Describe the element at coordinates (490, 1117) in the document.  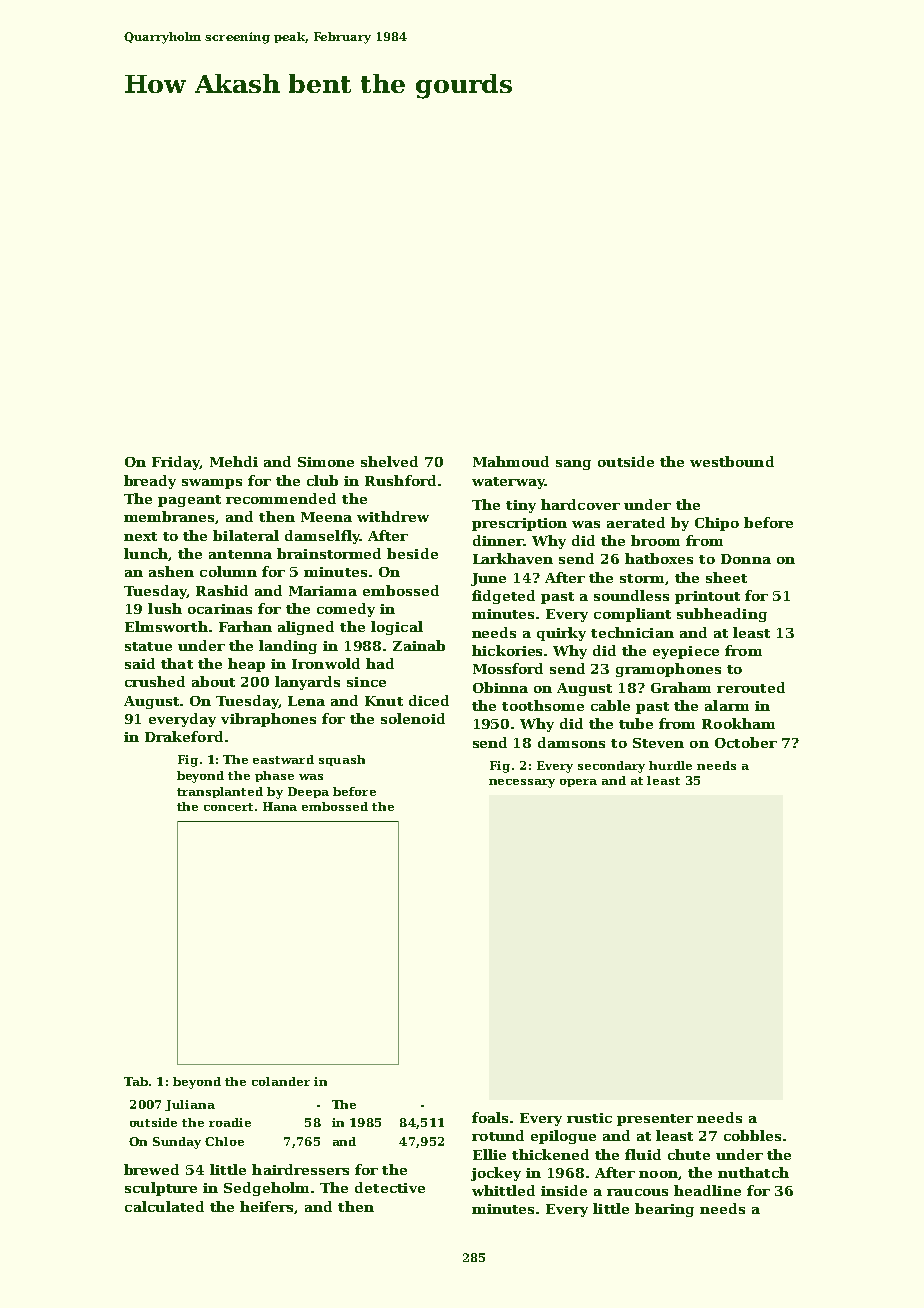
I see `foals` at that location.
